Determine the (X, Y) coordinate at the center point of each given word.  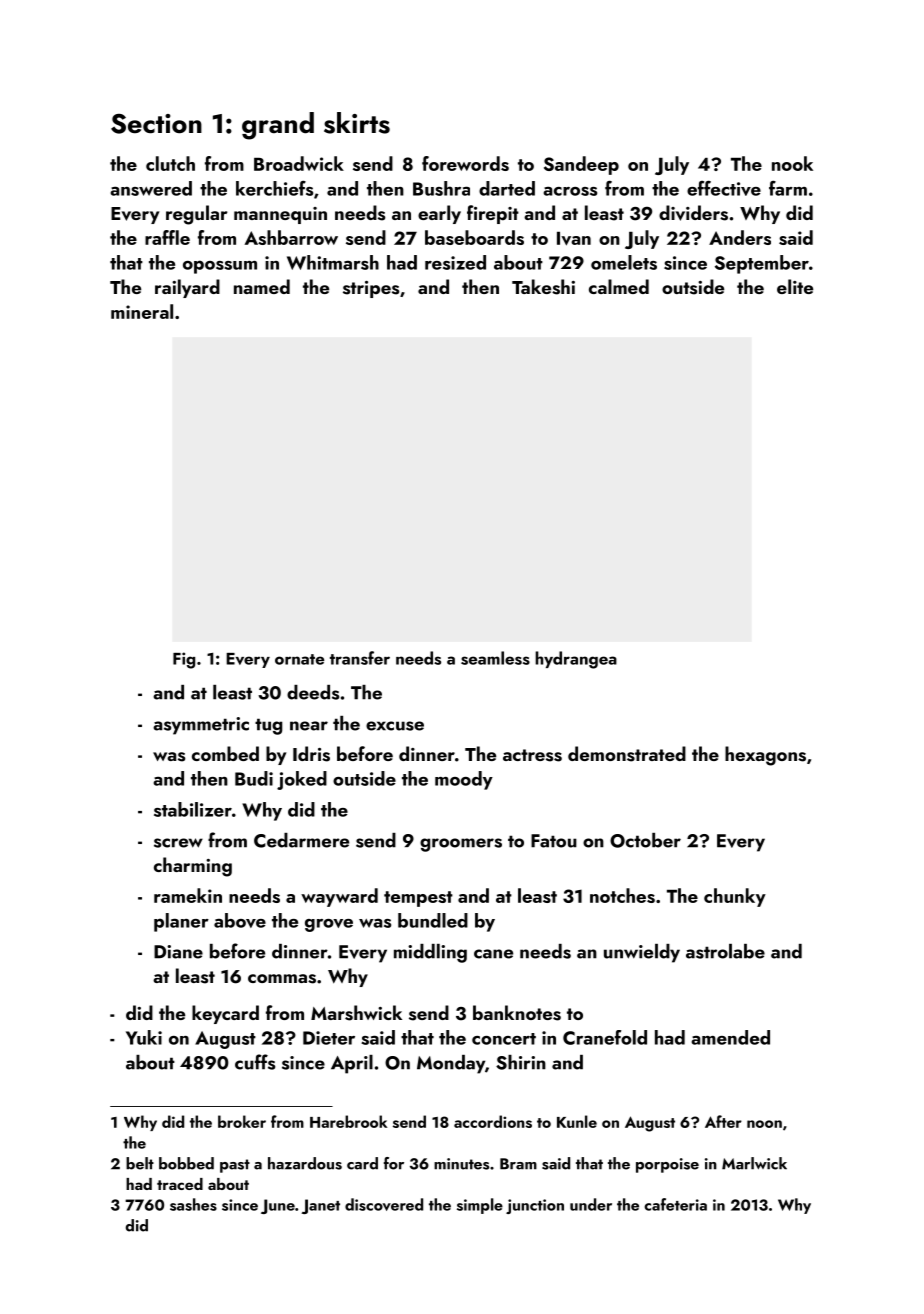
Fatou (554, 841)
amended (731, 1037)
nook (792, 163)
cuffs (255, 1062)
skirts (357, 123)
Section (156, 124)
